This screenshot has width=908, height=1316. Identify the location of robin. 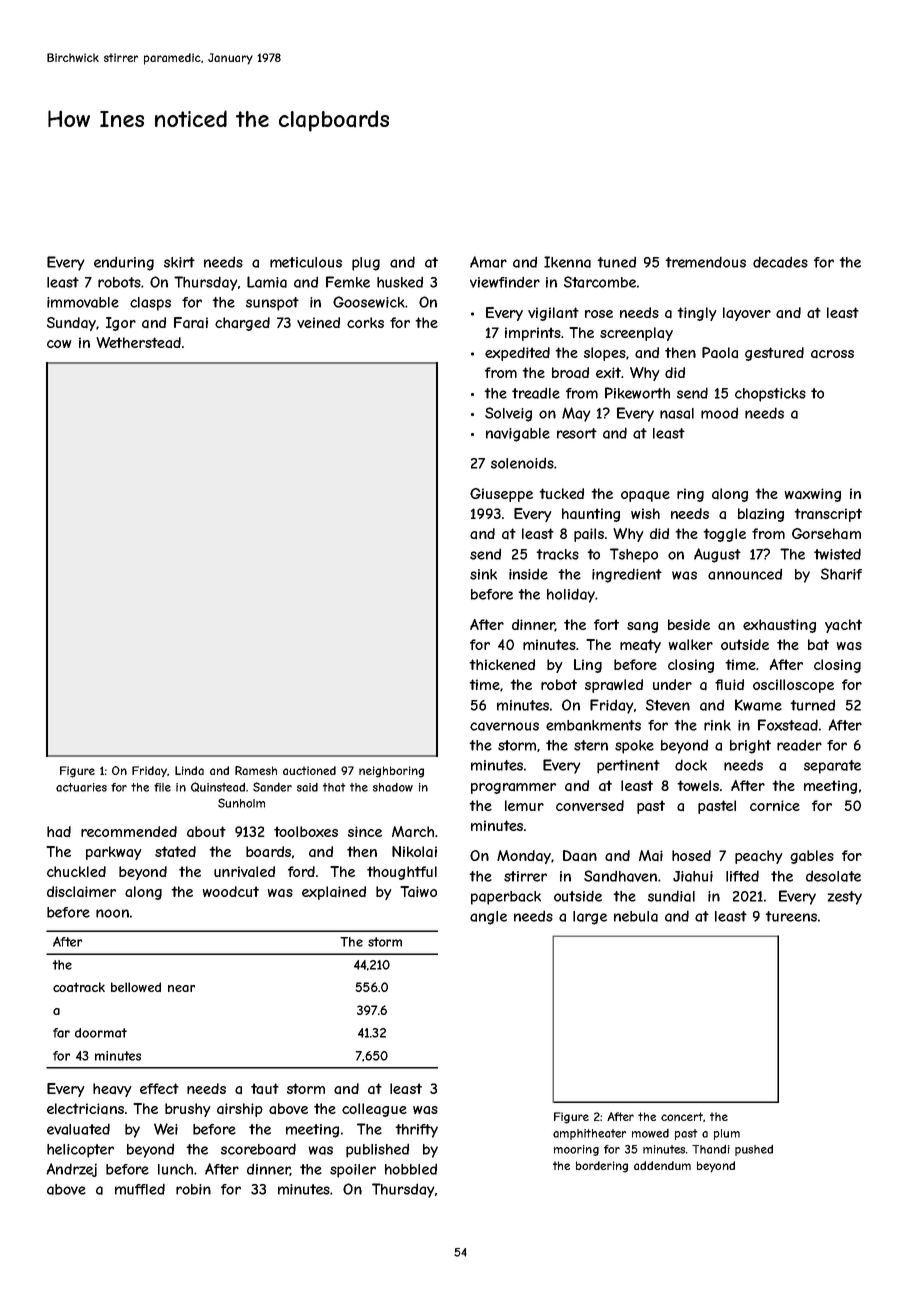
(193, 1189).
